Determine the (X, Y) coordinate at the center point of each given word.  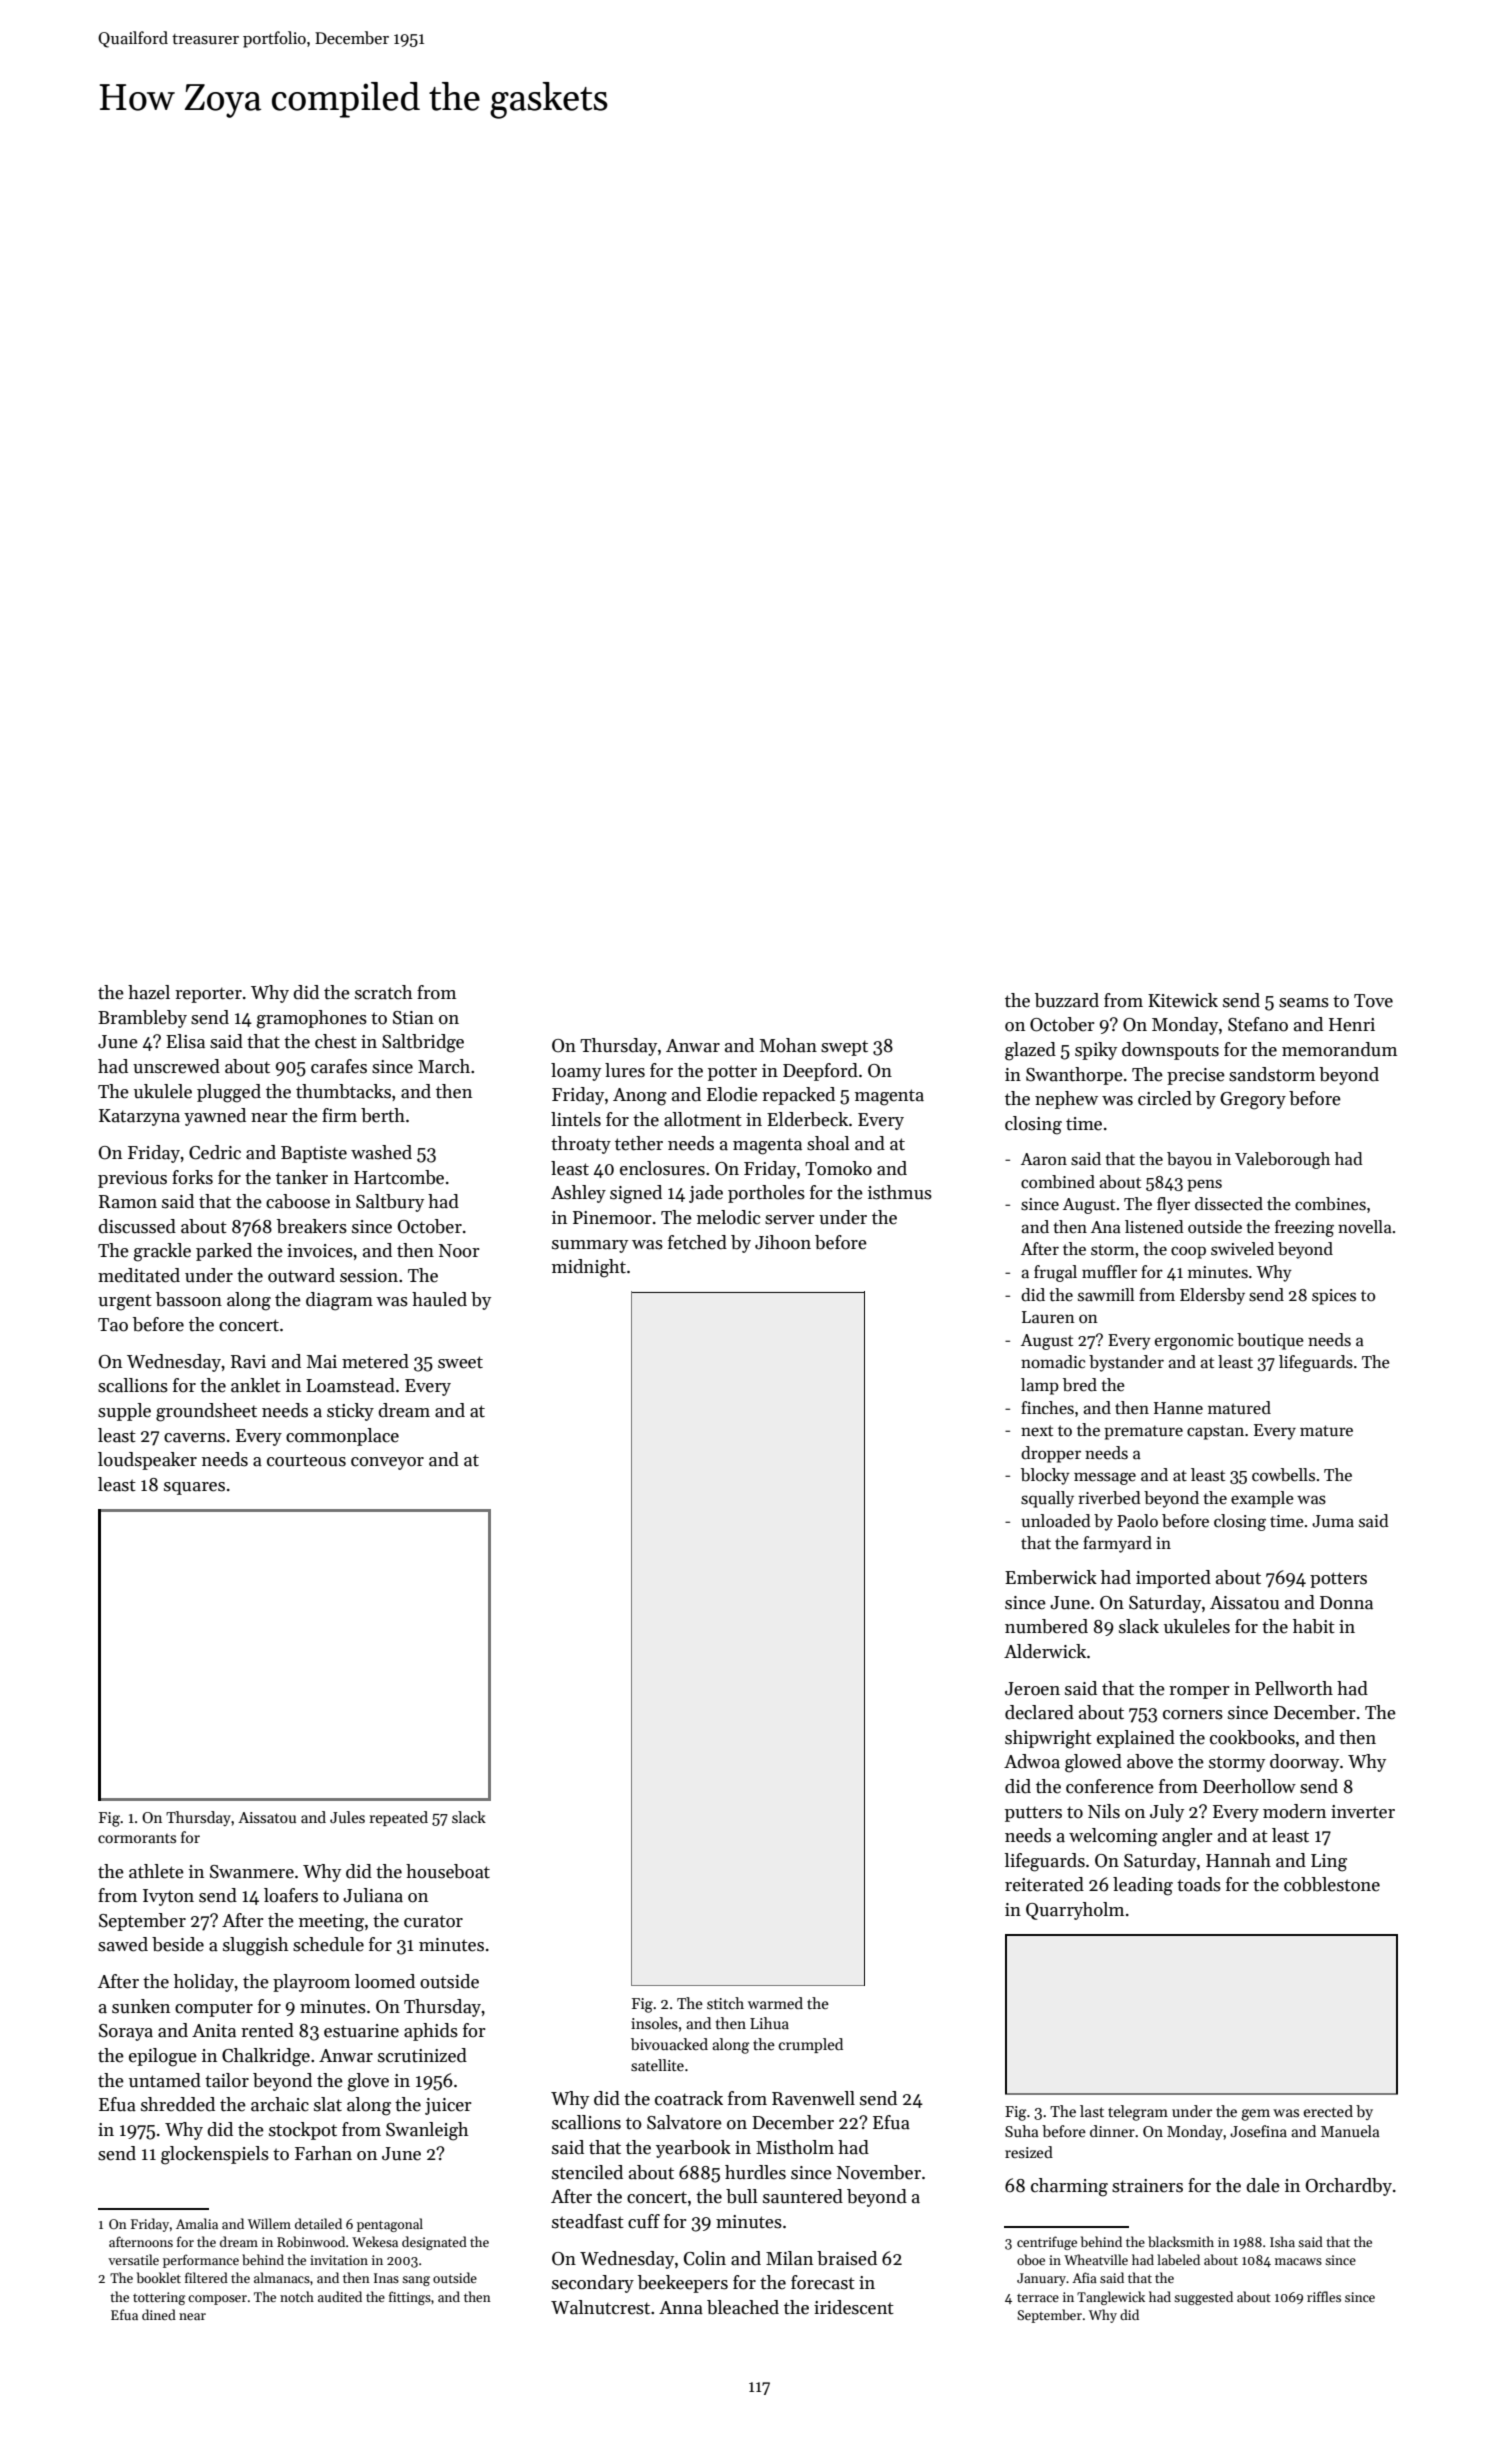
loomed (385, 1981)
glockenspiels (215, 2155)
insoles (654, 2023)
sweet (460, 1362)
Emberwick (1051, 1577)
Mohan (788, 1045)
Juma (1333, 1521)
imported (1173, 1579)
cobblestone (1332, 1884)
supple (124, 1412)
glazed (1030, 1051)
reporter (208, 995)
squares (194, 1488)
